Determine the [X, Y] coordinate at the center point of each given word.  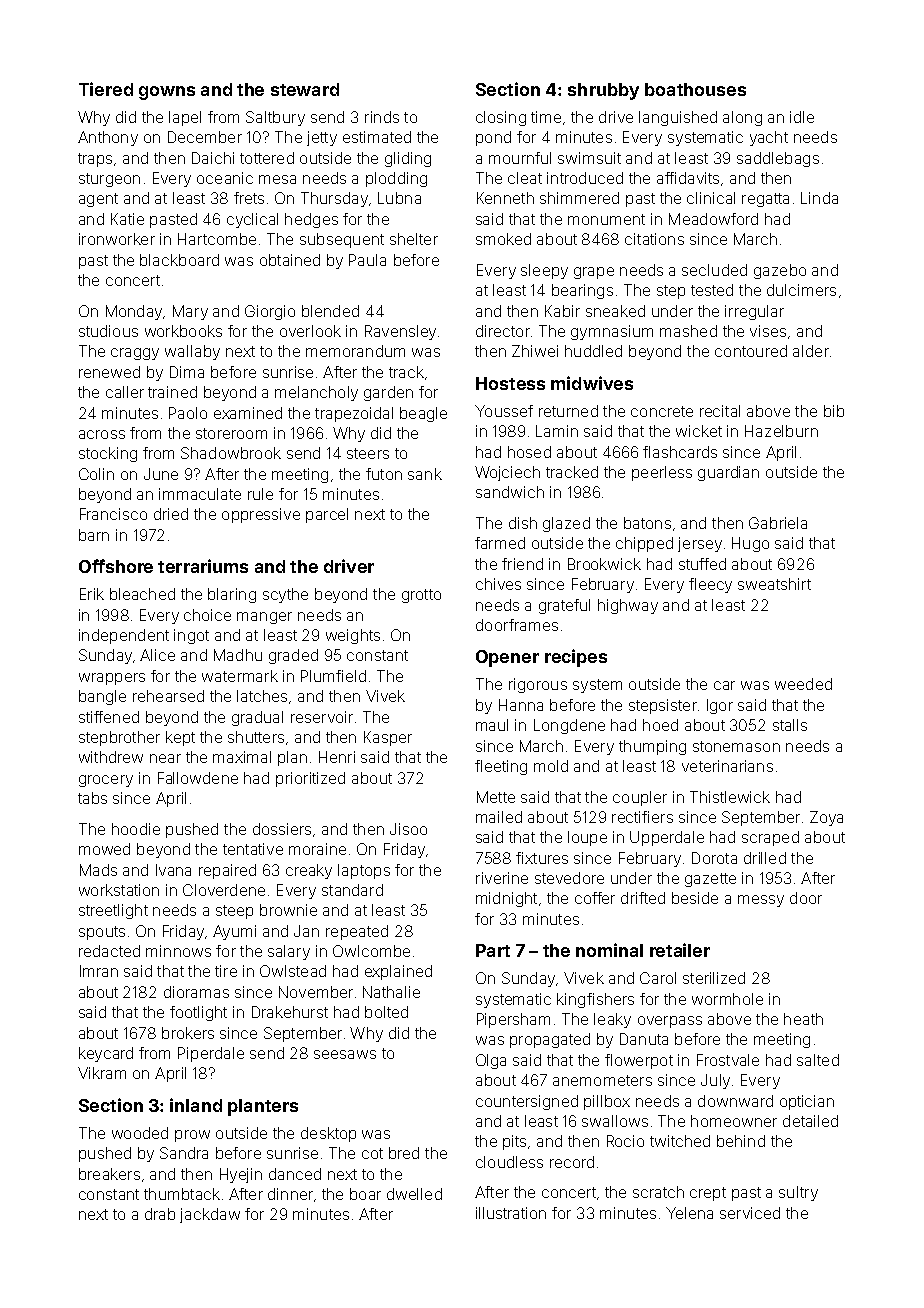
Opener [507, 658]
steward [305, 89]
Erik [92, 594]
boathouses [695, 89]
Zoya [826, 818]
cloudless [509, 1162]
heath [803, 1019]
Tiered [106, 89]
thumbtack [182, 1194]
